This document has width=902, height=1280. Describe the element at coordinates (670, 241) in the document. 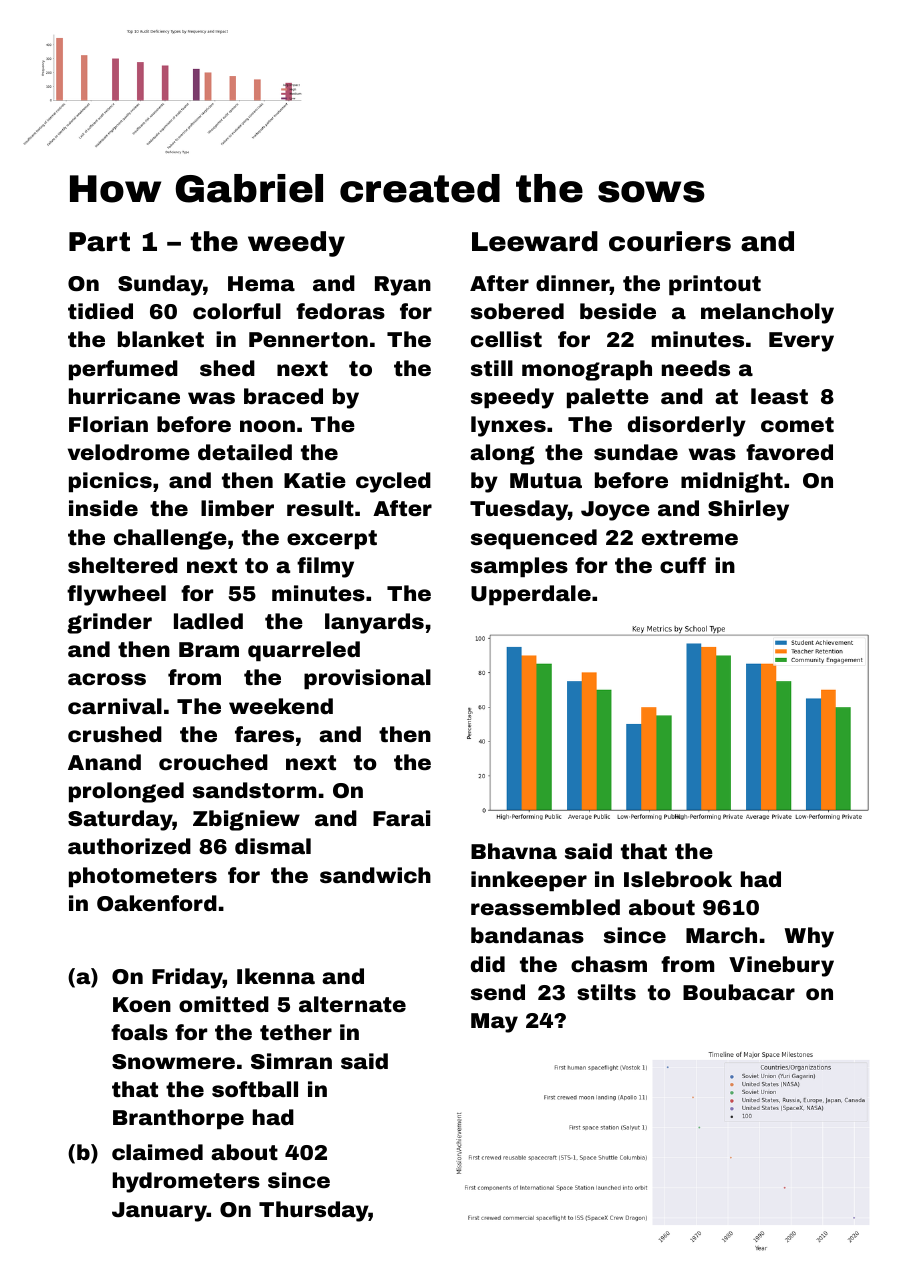

I see `couriers` at that location.
